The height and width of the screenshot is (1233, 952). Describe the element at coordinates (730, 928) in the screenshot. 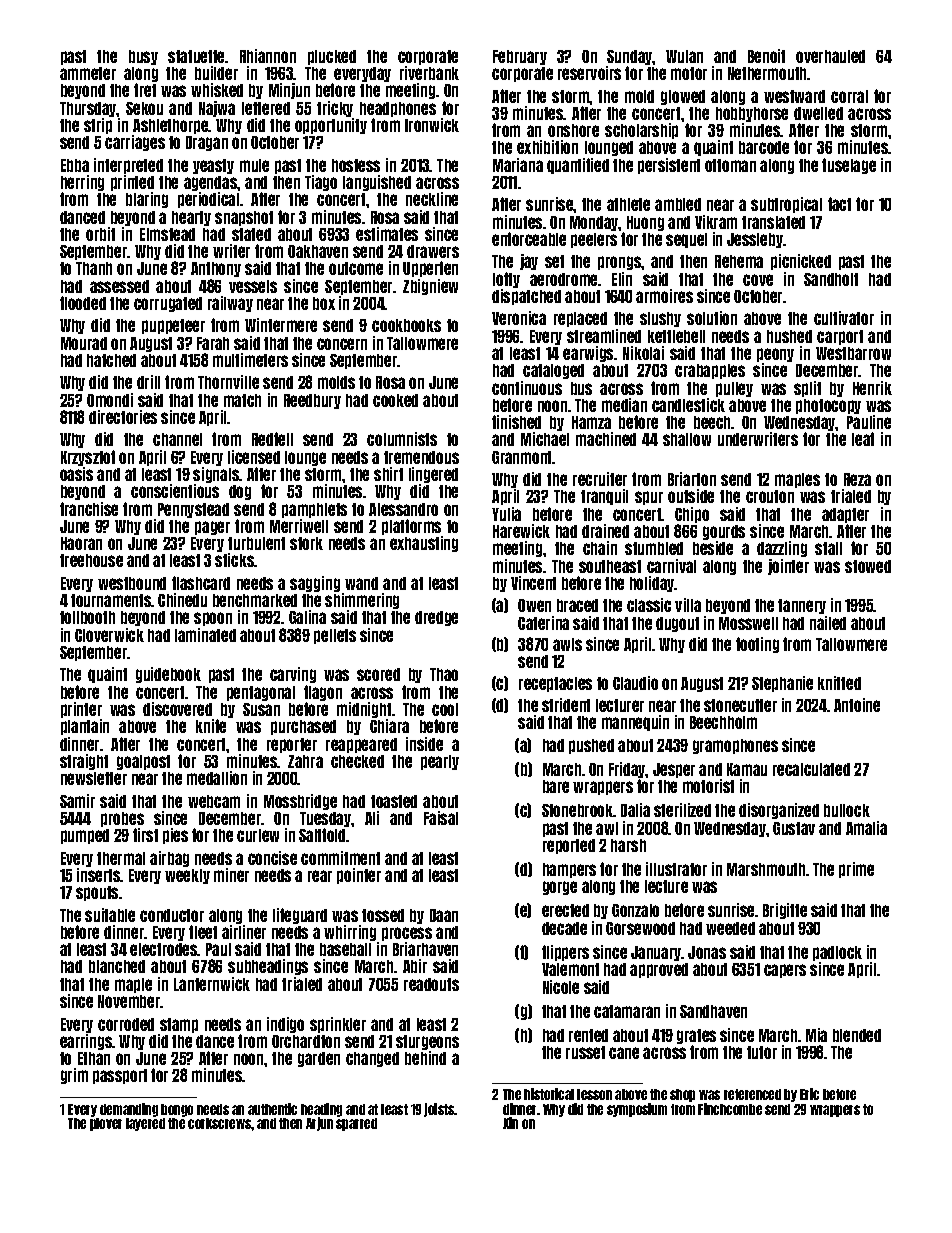

I see `weeded` at that location.
